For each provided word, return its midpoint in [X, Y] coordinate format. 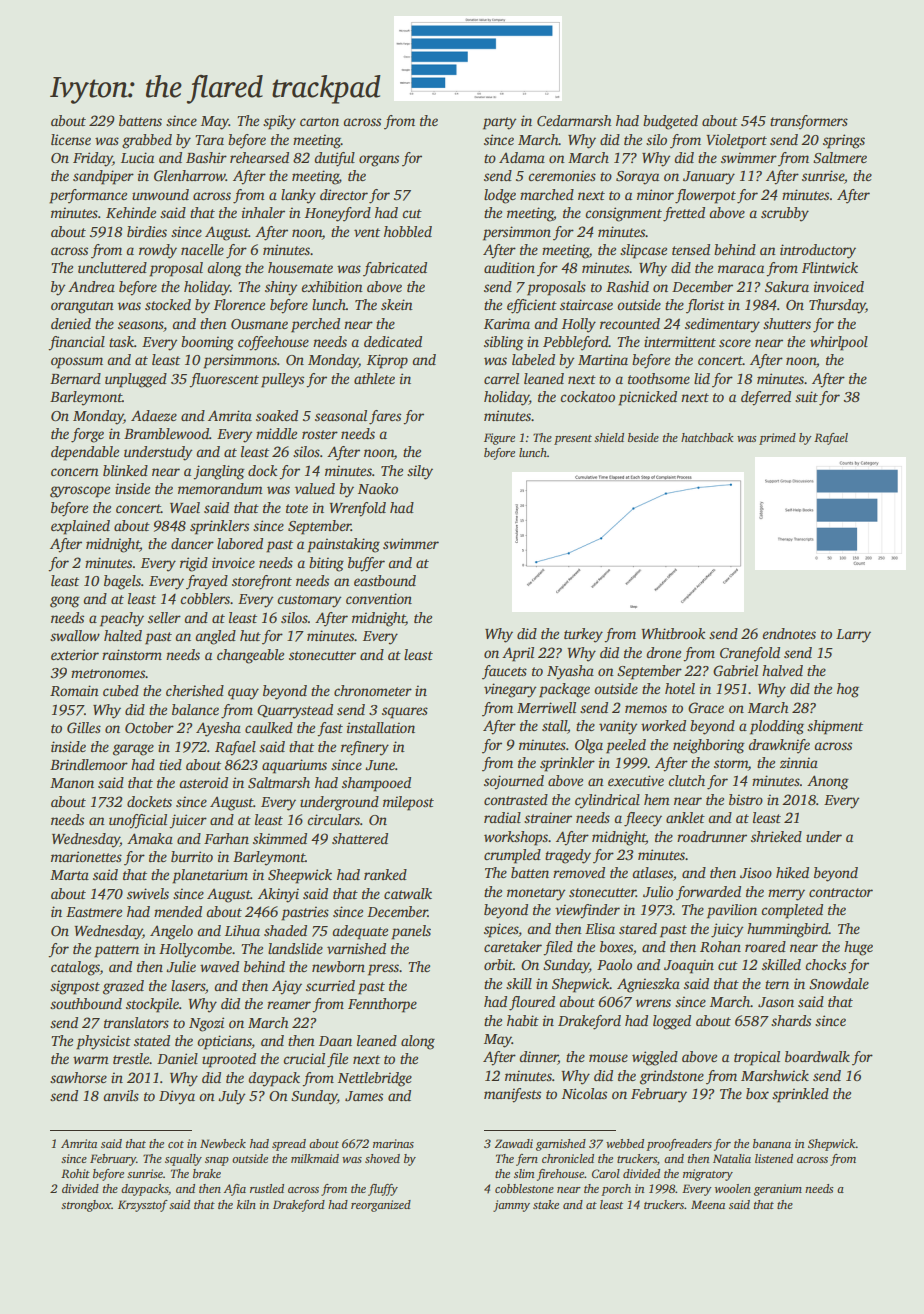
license [71, 139]
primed [777, 439]
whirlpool [839, 343]
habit [523, 1020]
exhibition [332, 286]
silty [420, 472]
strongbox [86, 1206]
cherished [195, 690]
